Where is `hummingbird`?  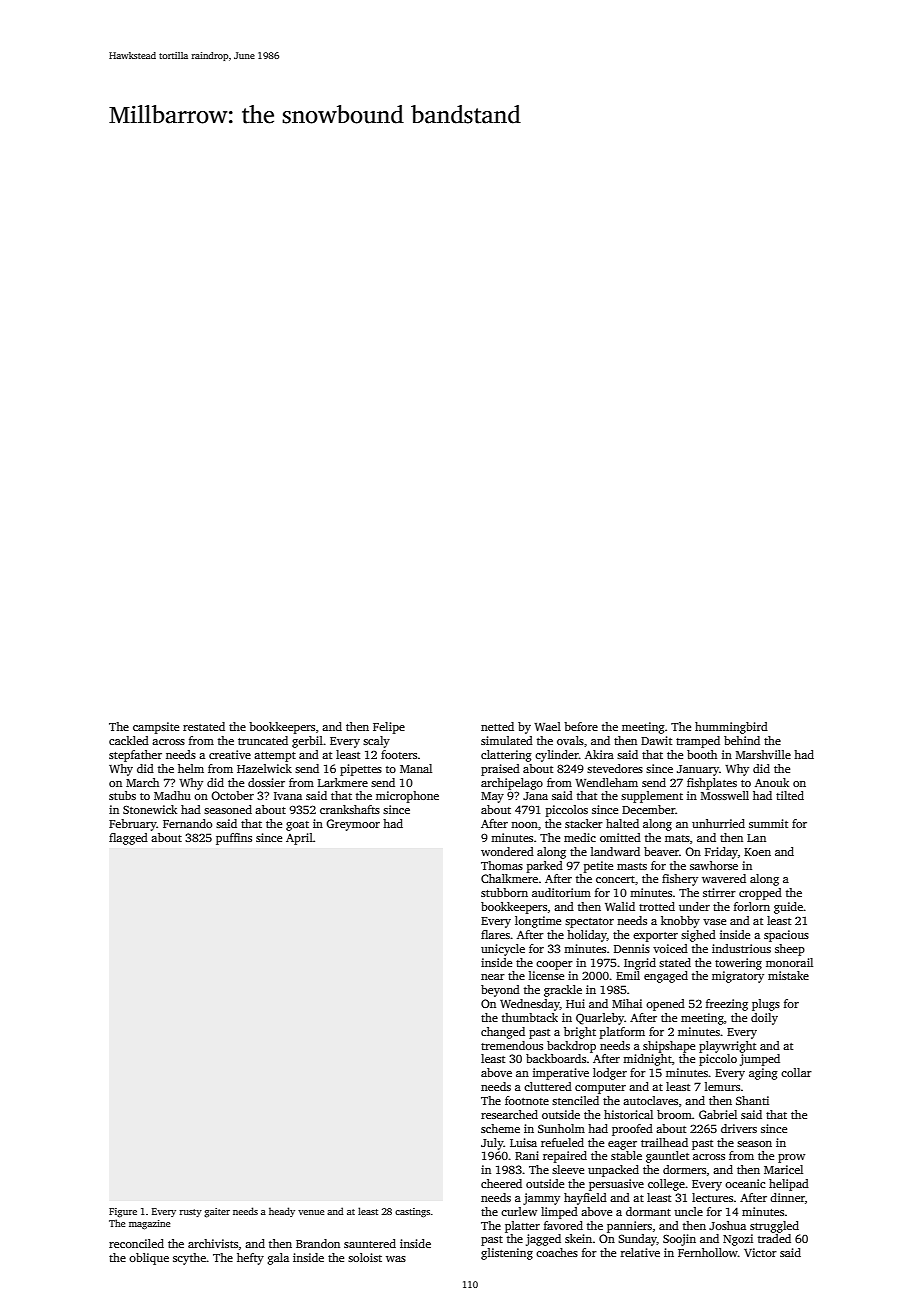 hummingbird is located at coordinates (731, 728).
